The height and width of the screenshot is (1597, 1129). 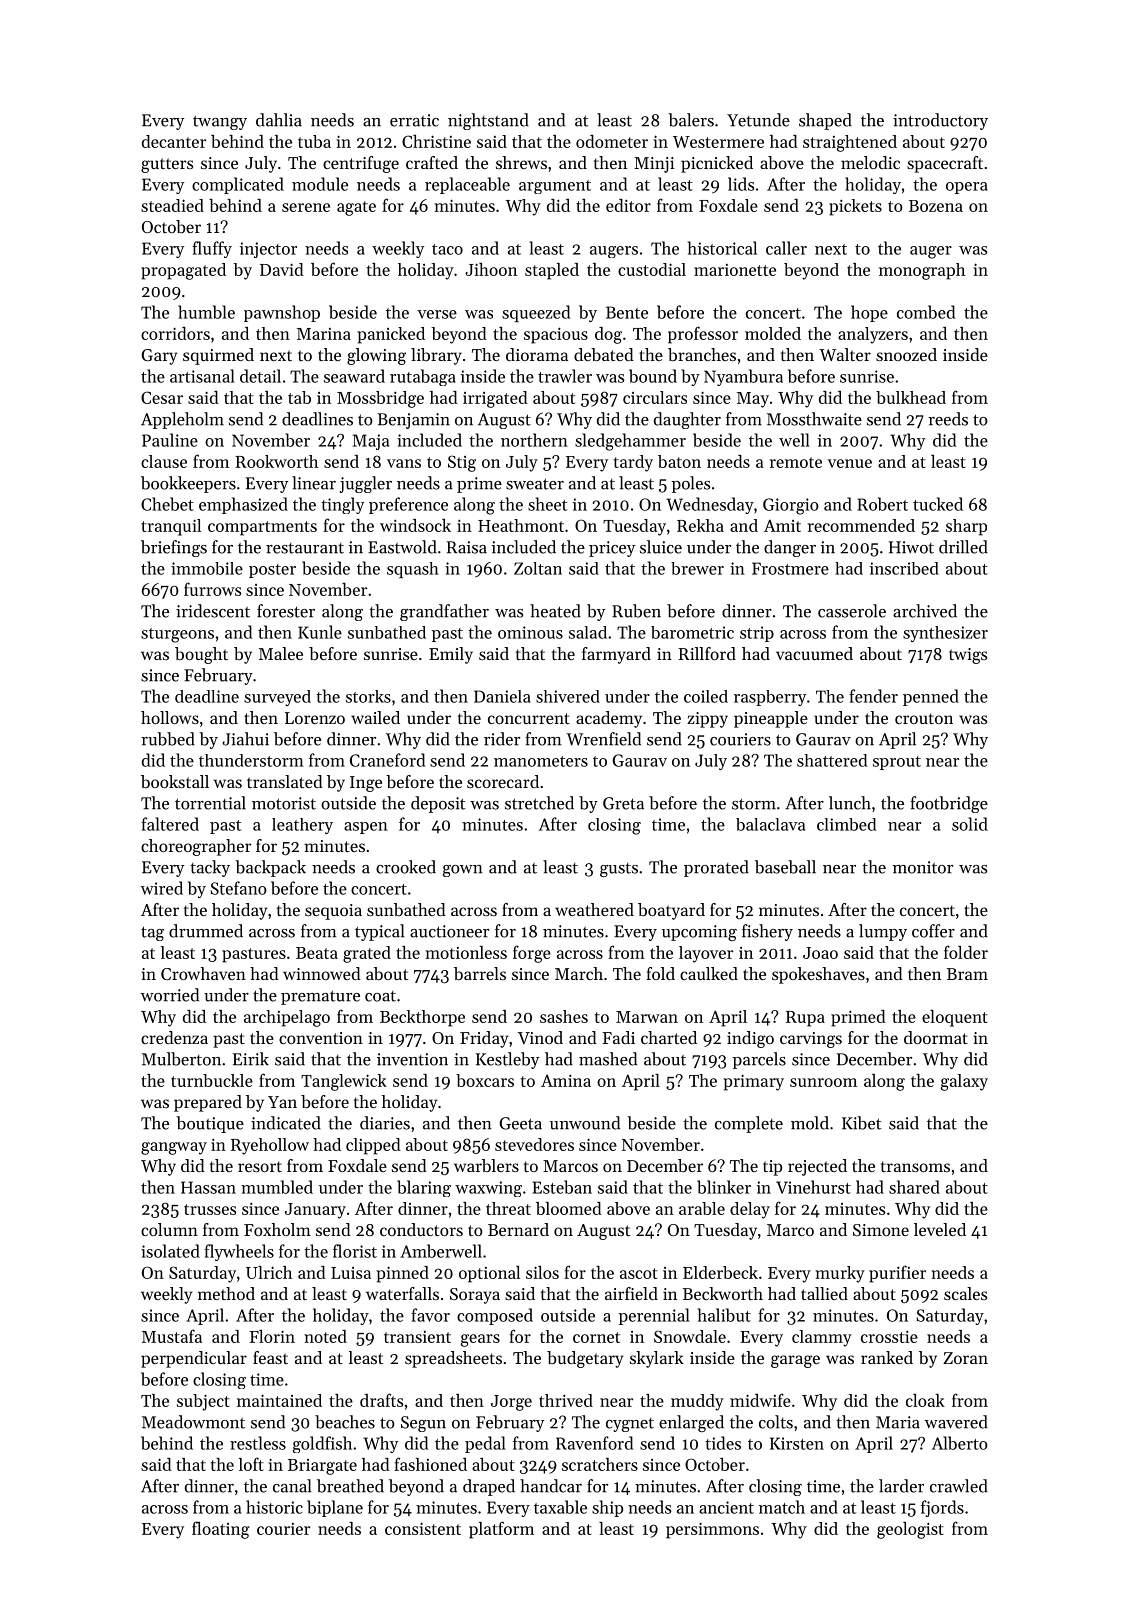 What do you see at coordinates (720, 1272) in the screenshot?
I see `Elderbeck` at bounding box center [720, 1272].
